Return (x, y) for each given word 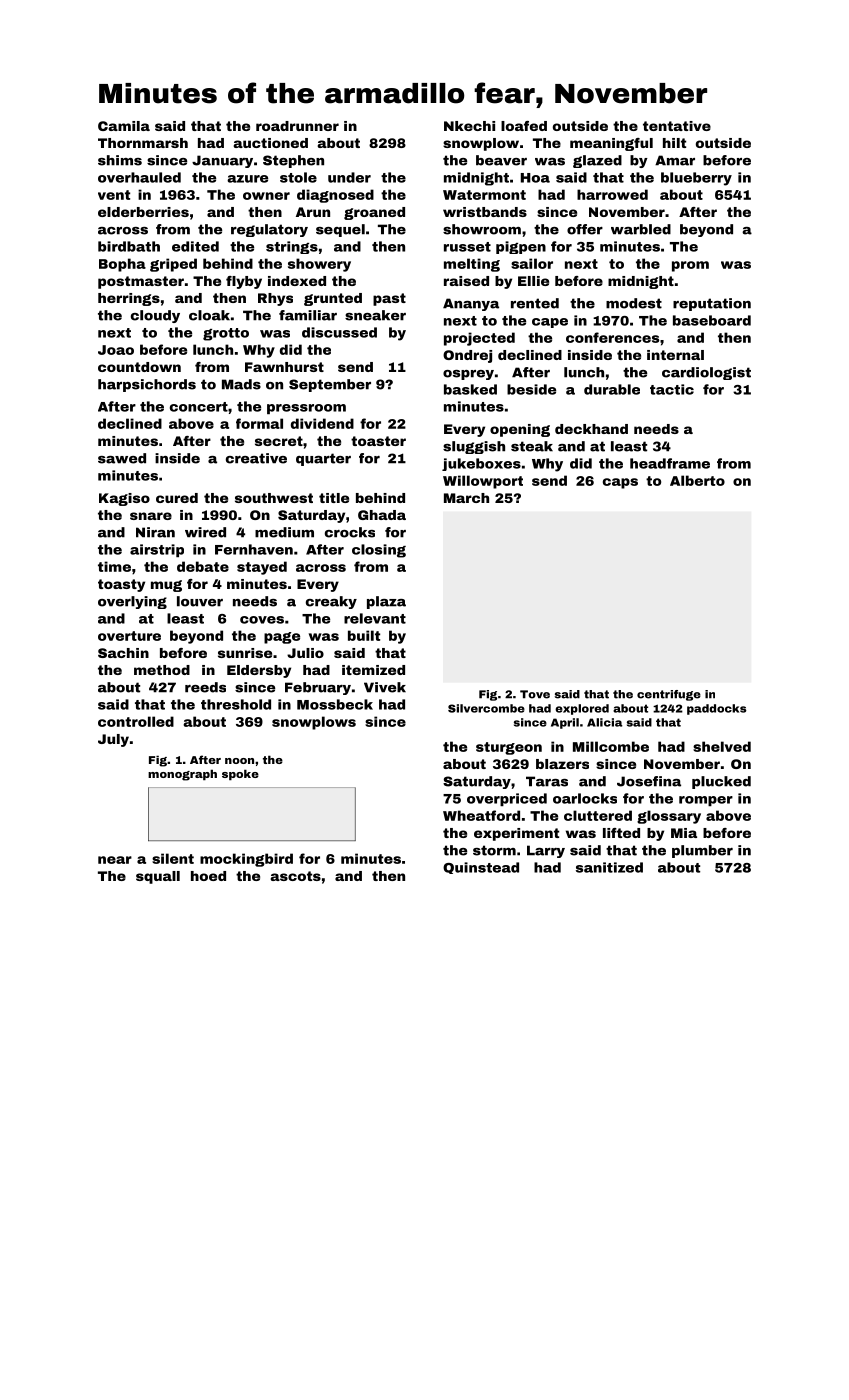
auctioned (270, 143)
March (466, 498)
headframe (670, 463)
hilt (674, 143)
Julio (305, 653)
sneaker (375, 315)
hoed (208, 876)
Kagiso (124, 499)
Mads (241, 384)
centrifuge (669, 695)
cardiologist (706, 373)
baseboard (712, 320)
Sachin (123, 653)
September (330, 385)
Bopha (122, 265)
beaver (501, 160)
